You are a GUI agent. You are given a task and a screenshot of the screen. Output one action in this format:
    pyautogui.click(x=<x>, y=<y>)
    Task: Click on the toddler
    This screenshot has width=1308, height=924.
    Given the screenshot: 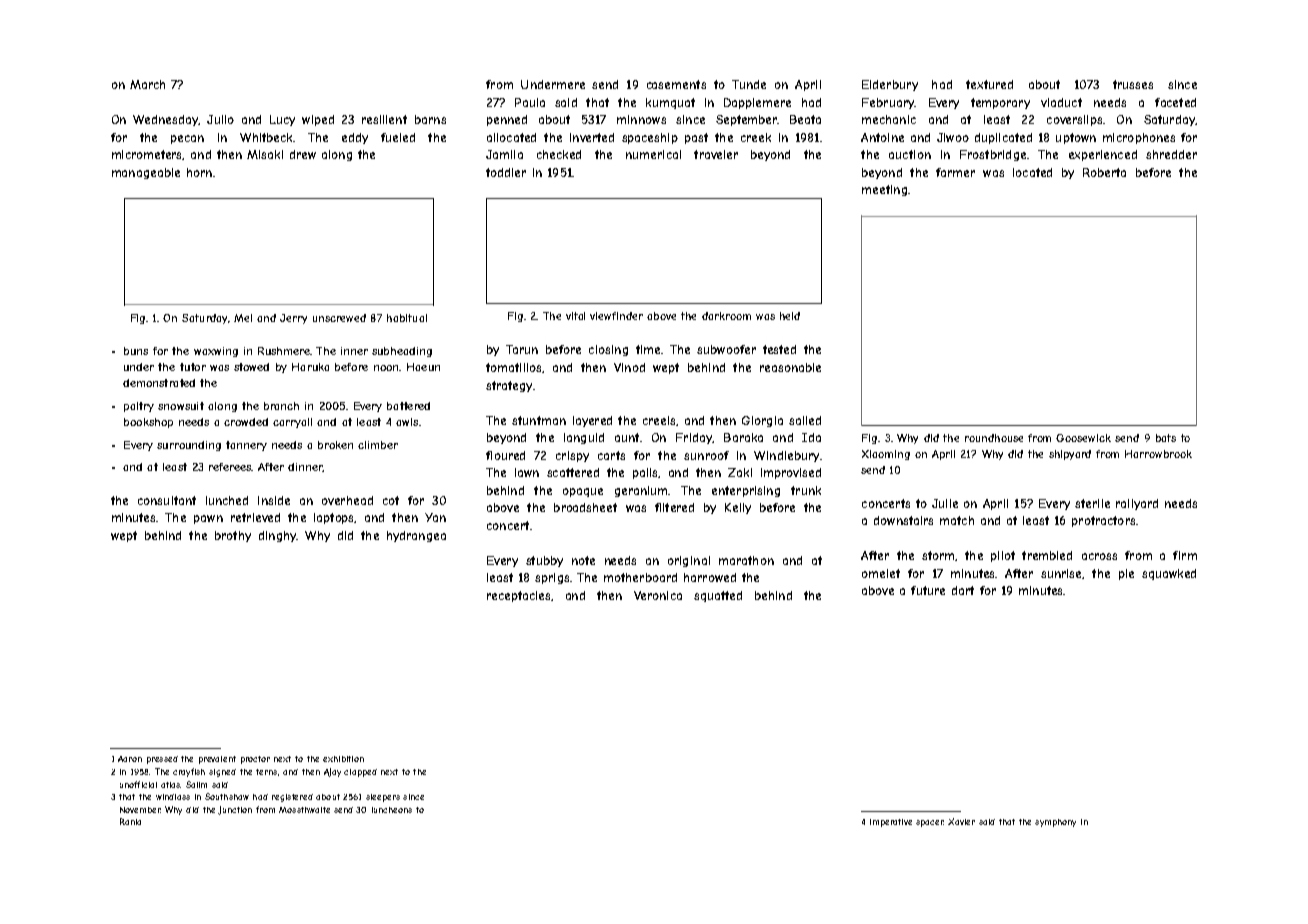 What is the action you would take?
    pyautogui.click(x=506, y=172)
